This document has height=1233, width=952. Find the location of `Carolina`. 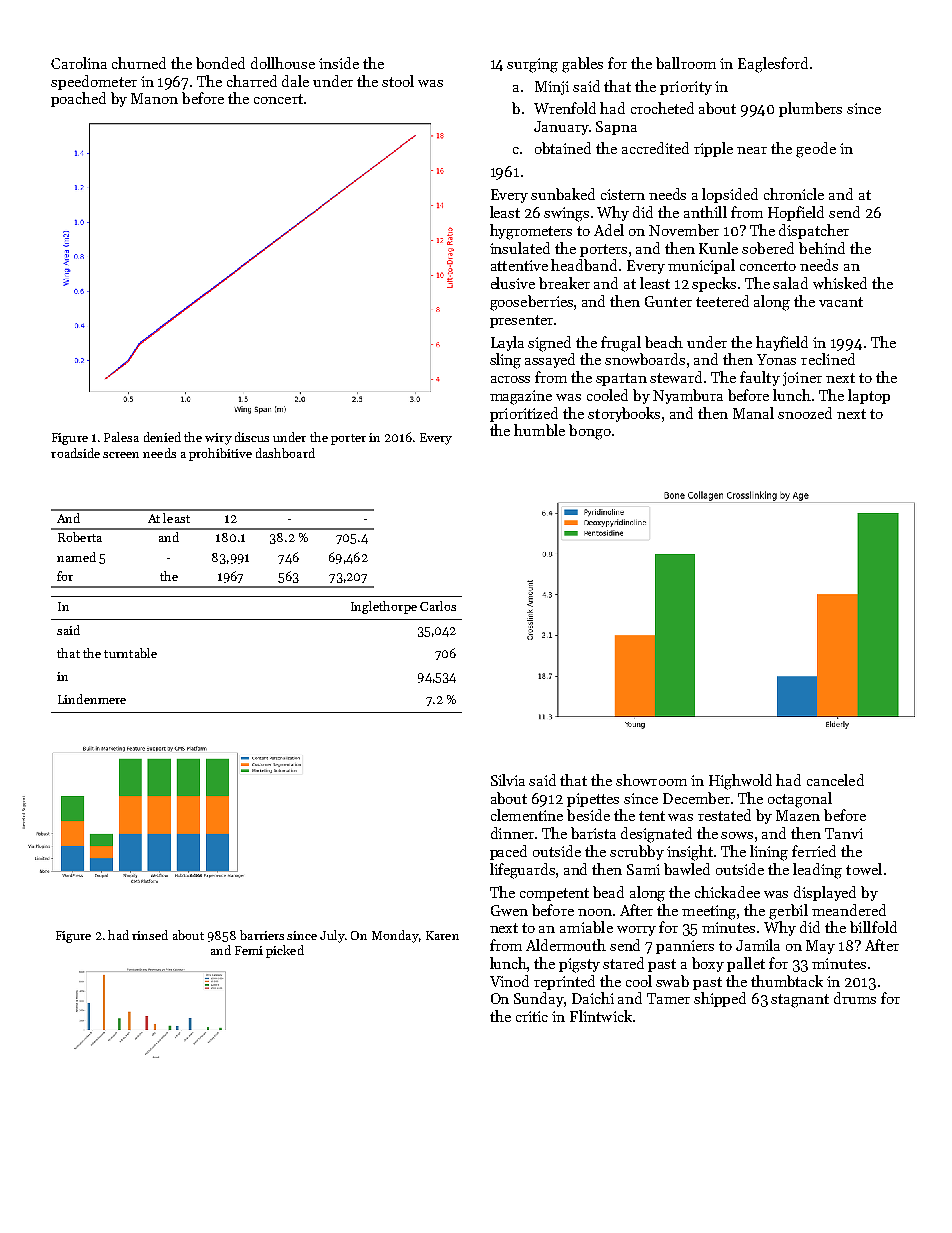

Carolina is located at coordinates (79, 63).
